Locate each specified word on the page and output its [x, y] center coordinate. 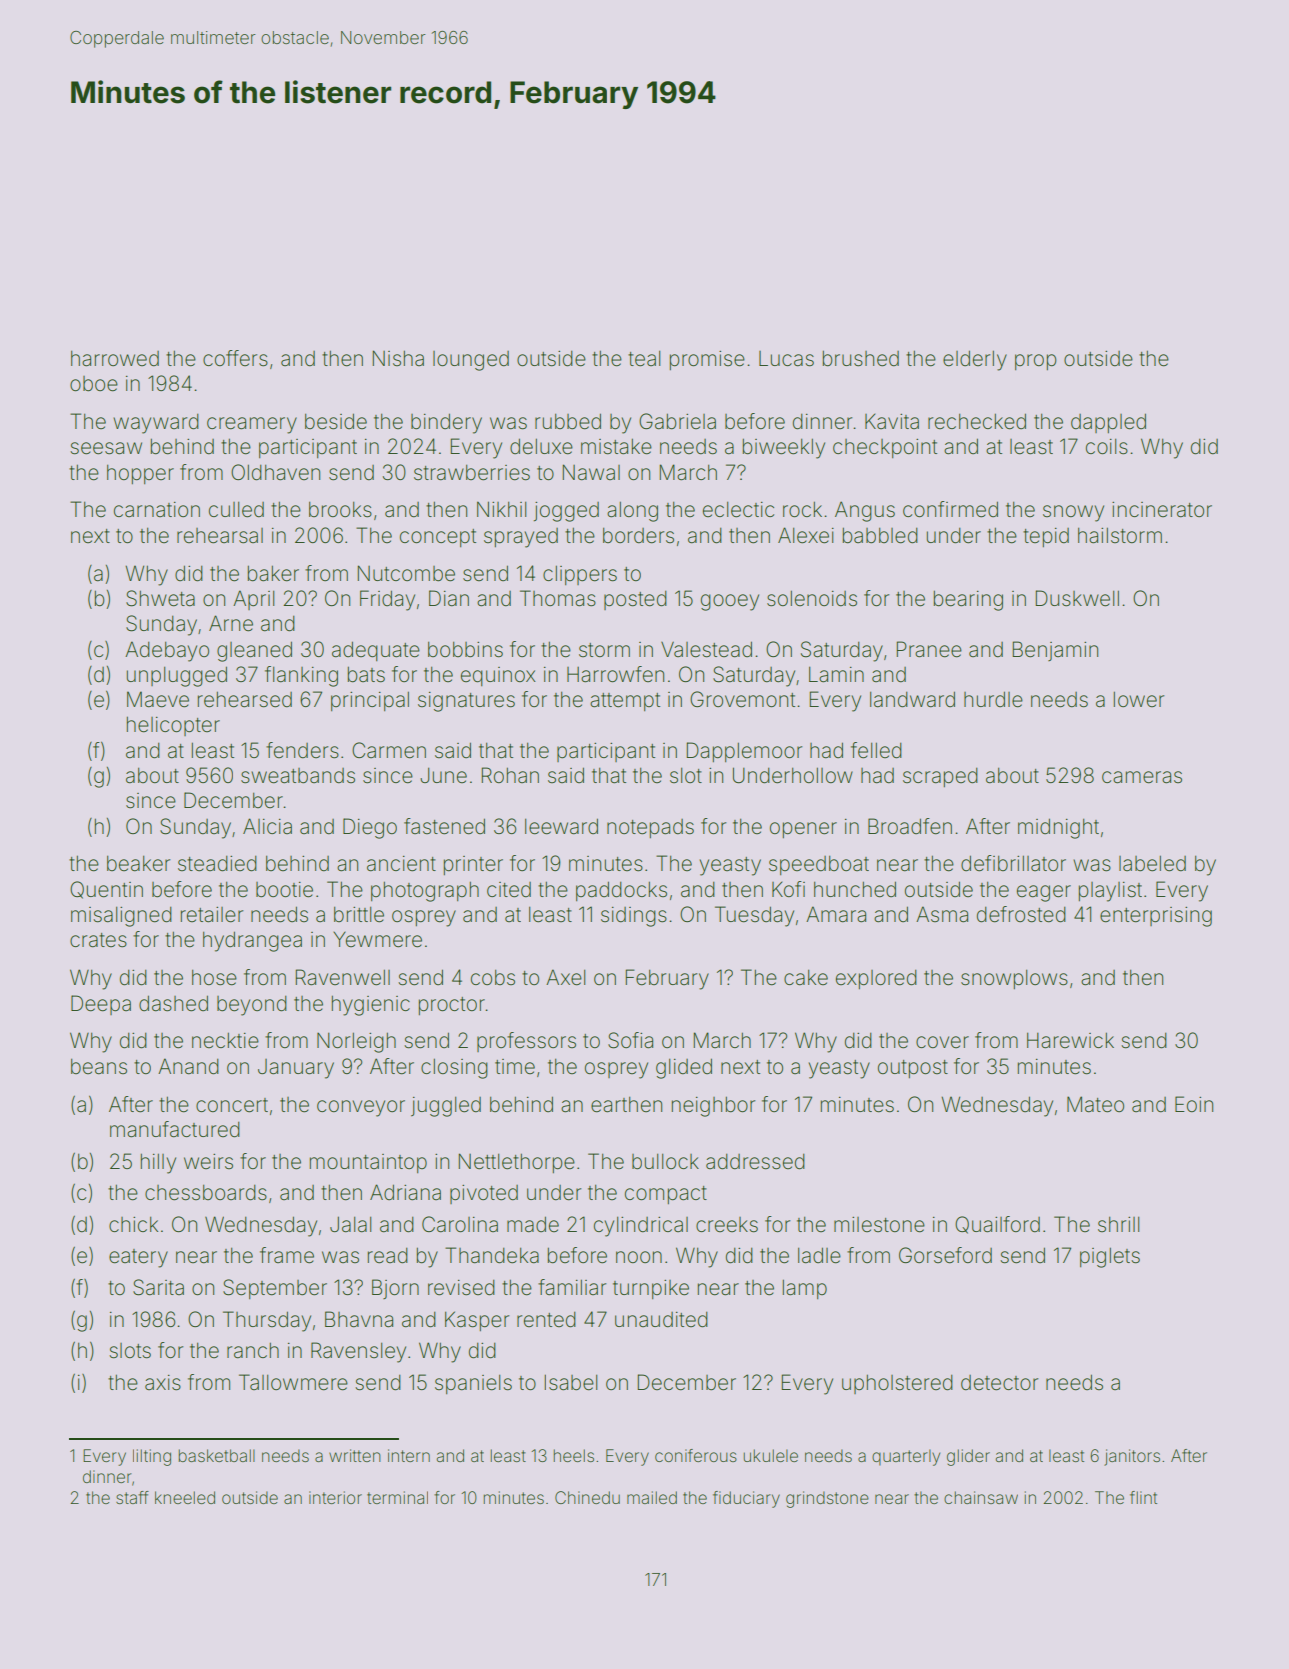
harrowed [115, 358]
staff [132, 1497]
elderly [975, 360]
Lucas [786, 359]
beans [99, 1066]
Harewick [1070, 1040]
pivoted [484, 1194]
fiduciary [746, 1499]
